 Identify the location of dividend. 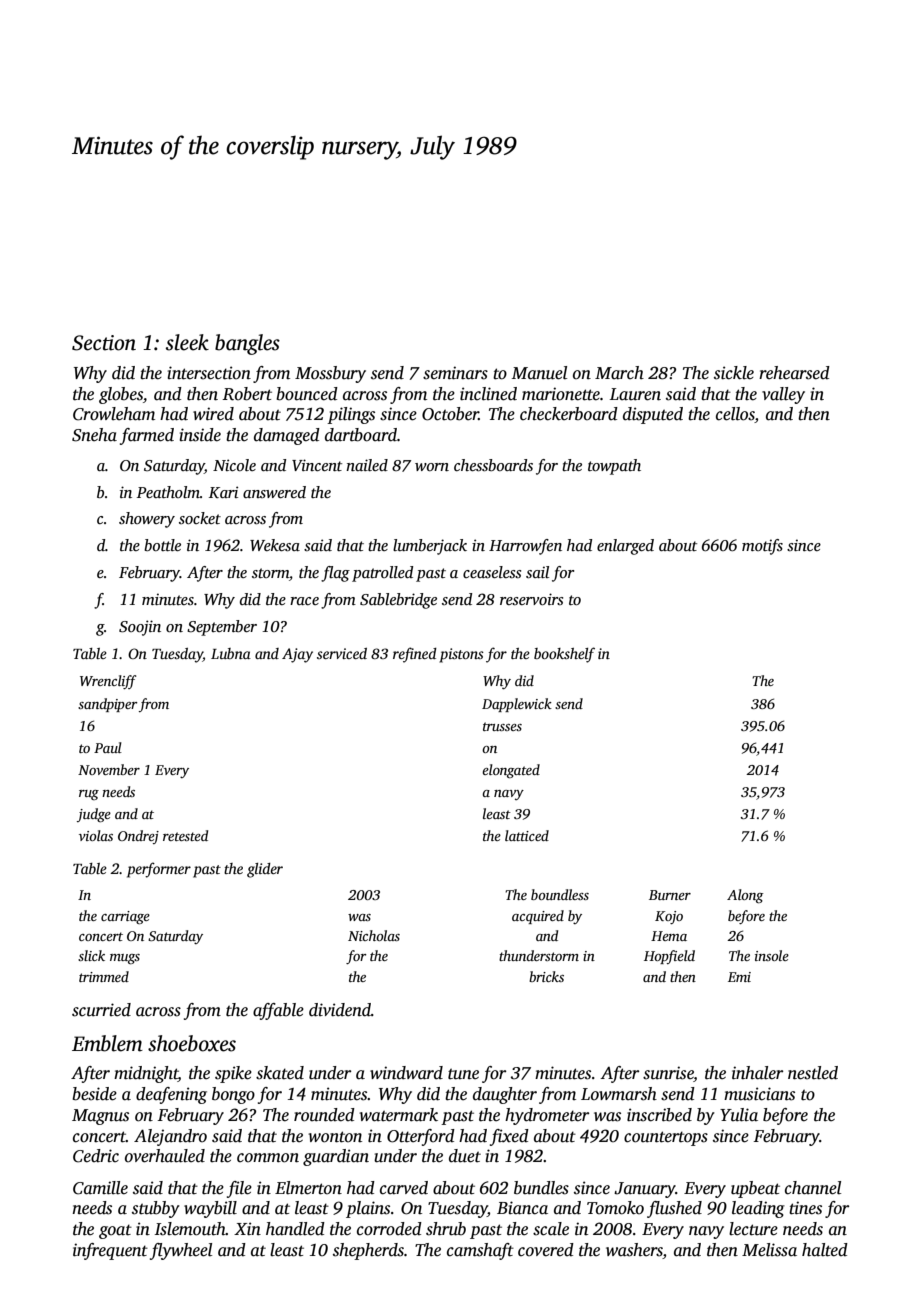
(340, 1010).
